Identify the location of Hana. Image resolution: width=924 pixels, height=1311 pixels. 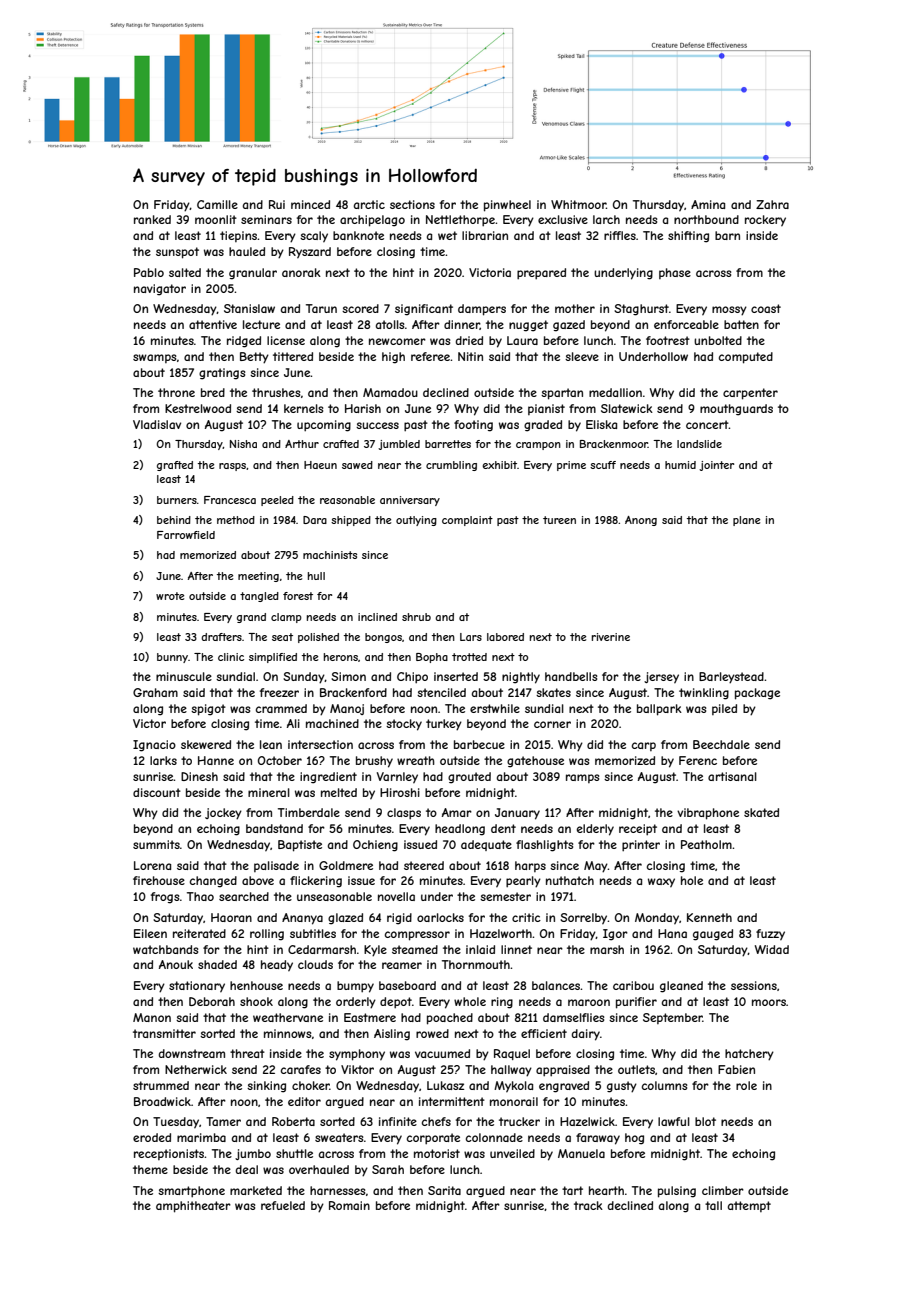
(672, 933).
